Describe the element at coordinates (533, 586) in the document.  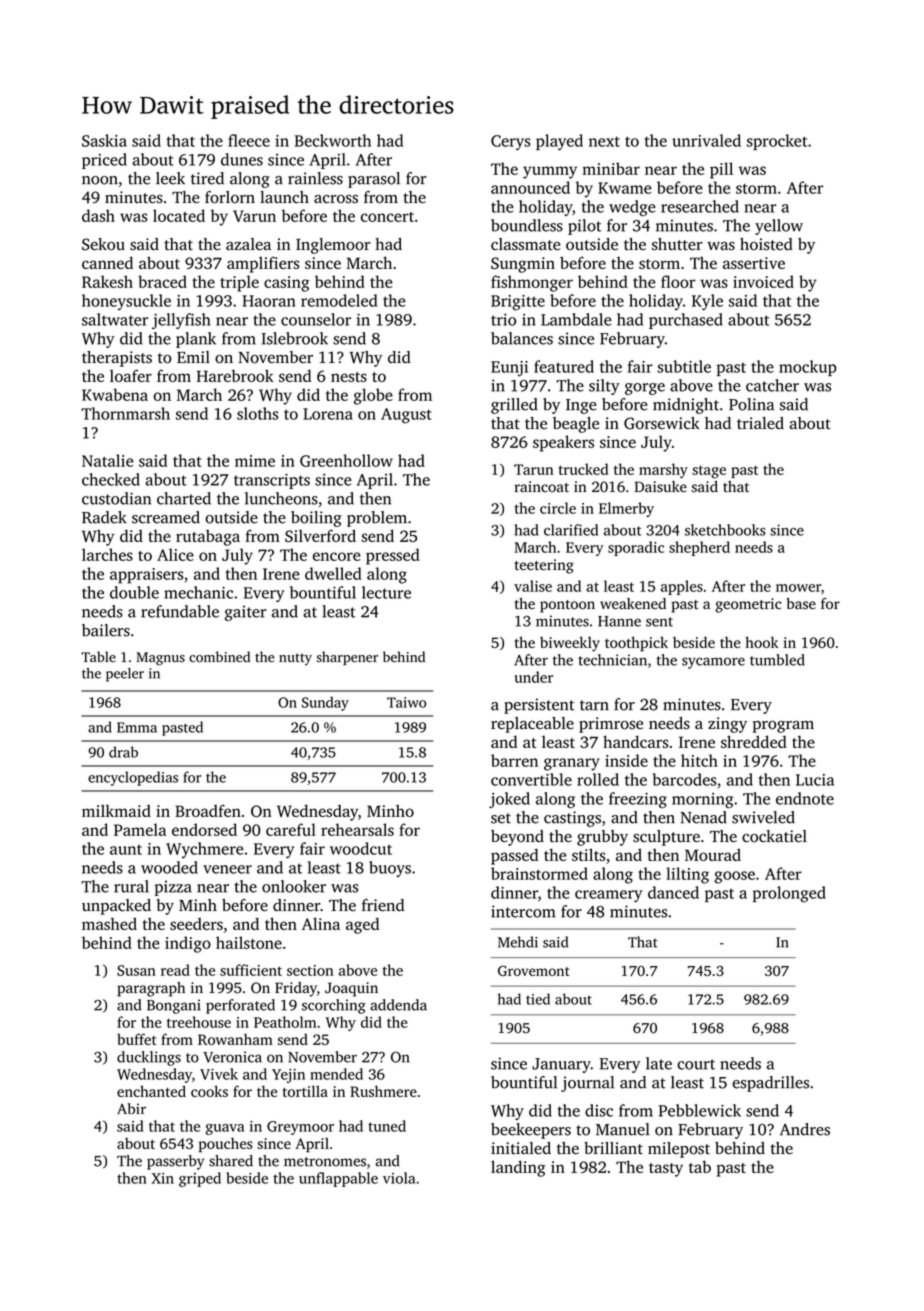
I see `valise` at that location.
